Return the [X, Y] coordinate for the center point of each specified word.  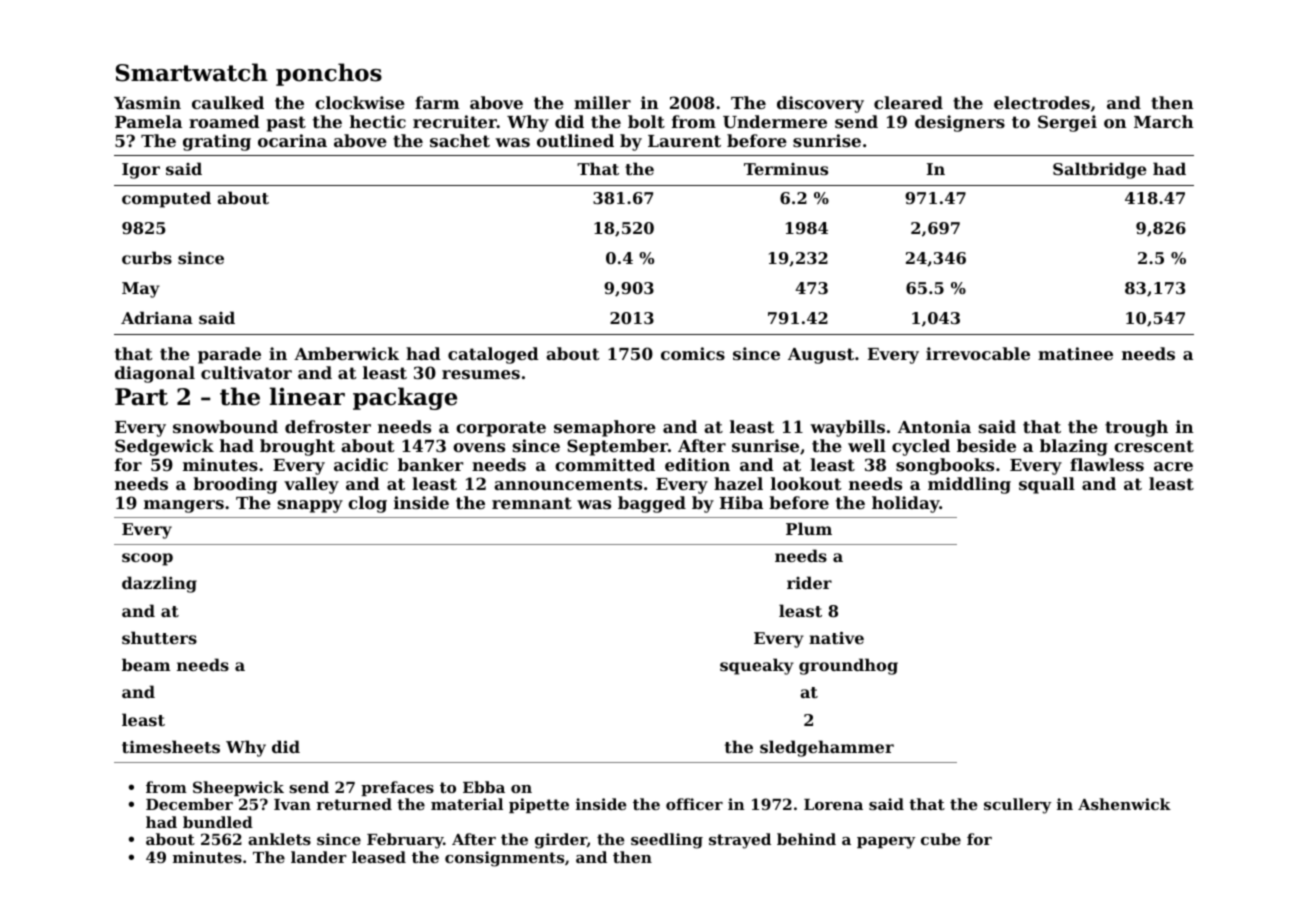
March [1164, 121]
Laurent [684, 141]
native [836, 638]
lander [319, 857]
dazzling [159, 584]
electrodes [1042, 102]
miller [602, 102]
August [821, 356]
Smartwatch [192, 72]
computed [166, 199]
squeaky [757, 666]
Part [141, 397]
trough [1136, 428]
